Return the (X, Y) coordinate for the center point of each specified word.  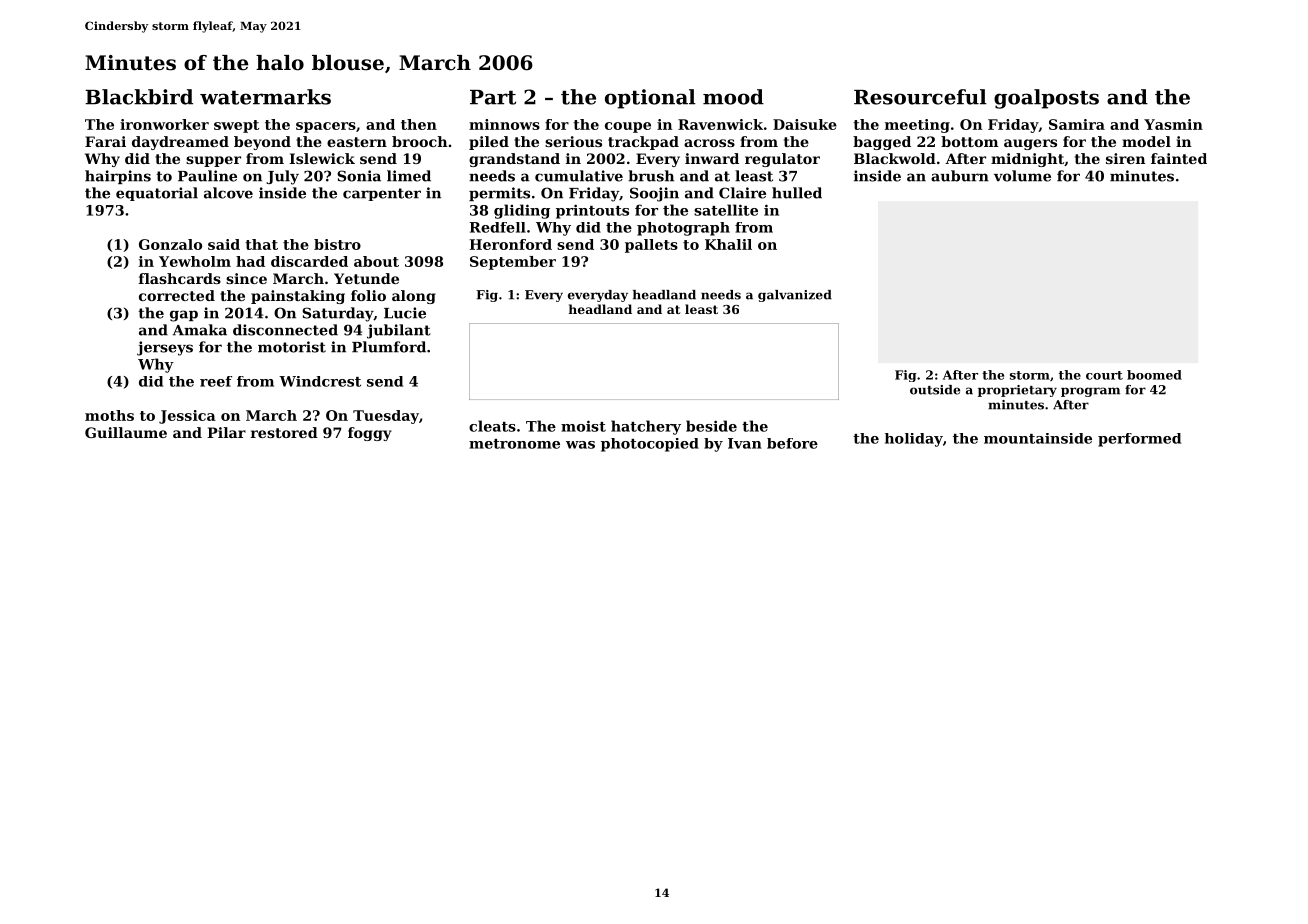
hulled (797, 193)
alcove (228, 193)
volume (1022, 176)
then (419, 124)
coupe (628, 127)
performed (1139, 440)
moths (109, 415)
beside (711, 426)
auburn (960, 176)
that (261, 244)
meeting (917, 126)
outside (935, 390)
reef (216, 381)
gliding (522, 211)
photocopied (650, 445)
